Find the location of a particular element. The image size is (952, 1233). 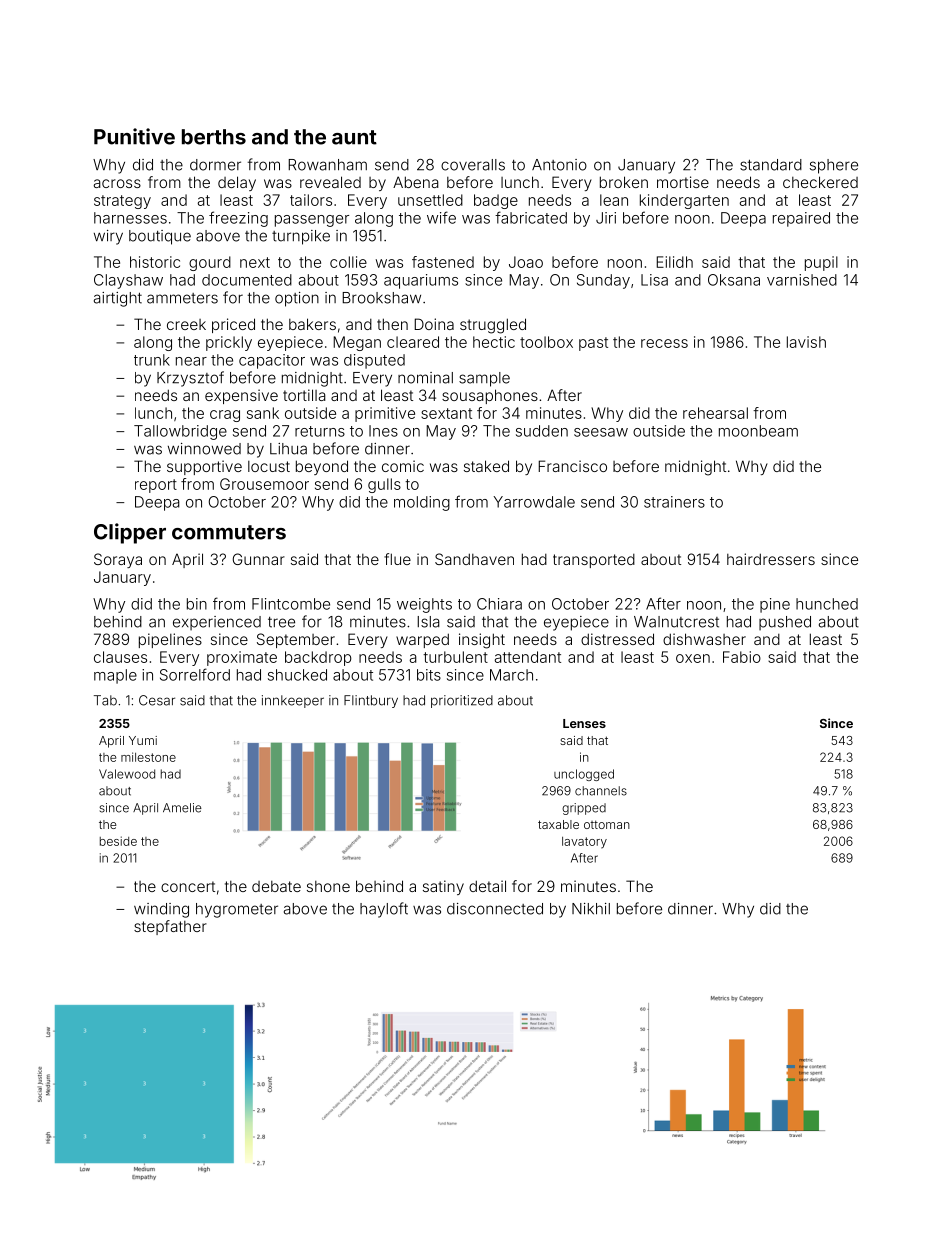

trunk is located at coordinates (152, 360).
